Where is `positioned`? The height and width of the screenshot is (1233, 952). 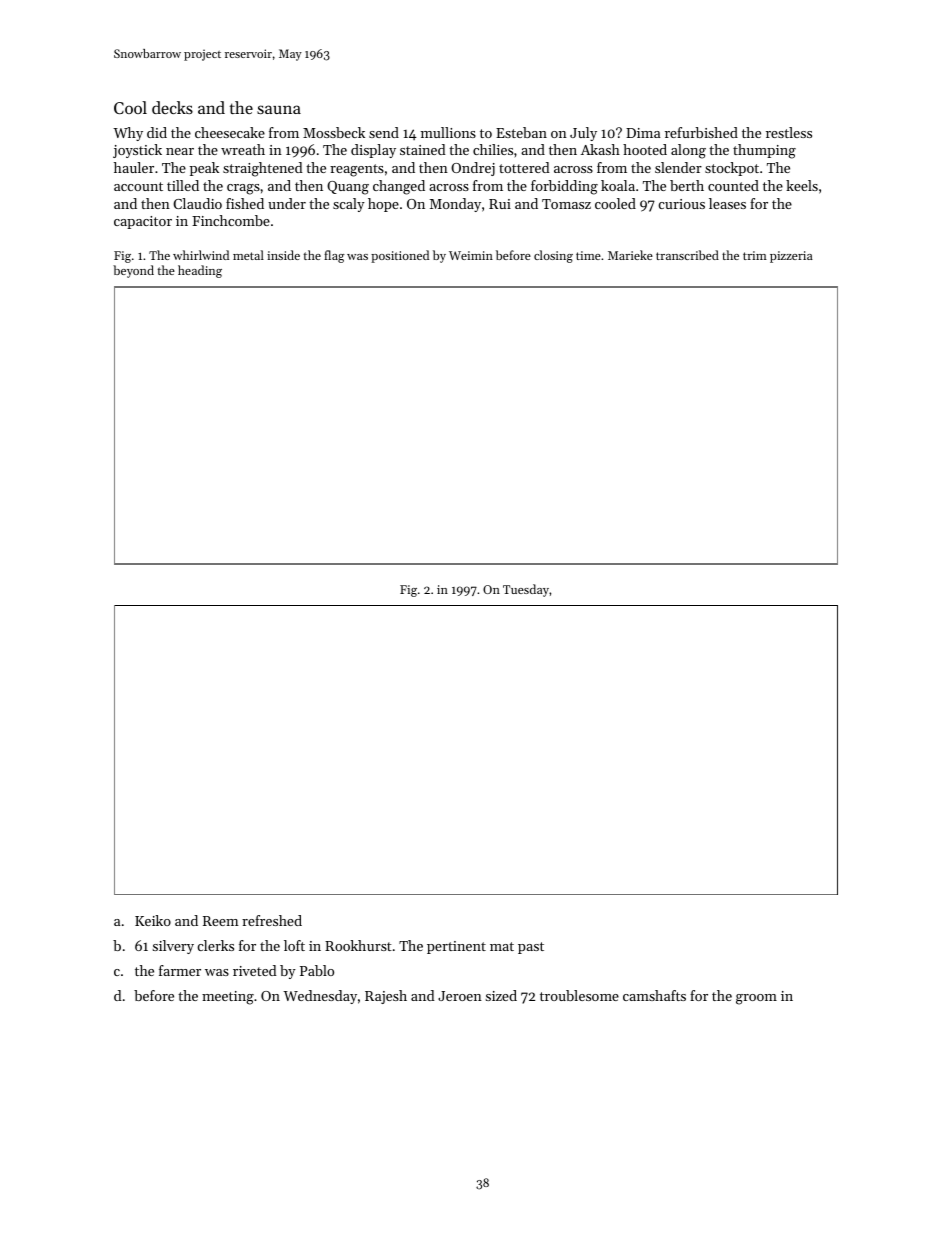
positioned is located at coordinates (400, 256).
